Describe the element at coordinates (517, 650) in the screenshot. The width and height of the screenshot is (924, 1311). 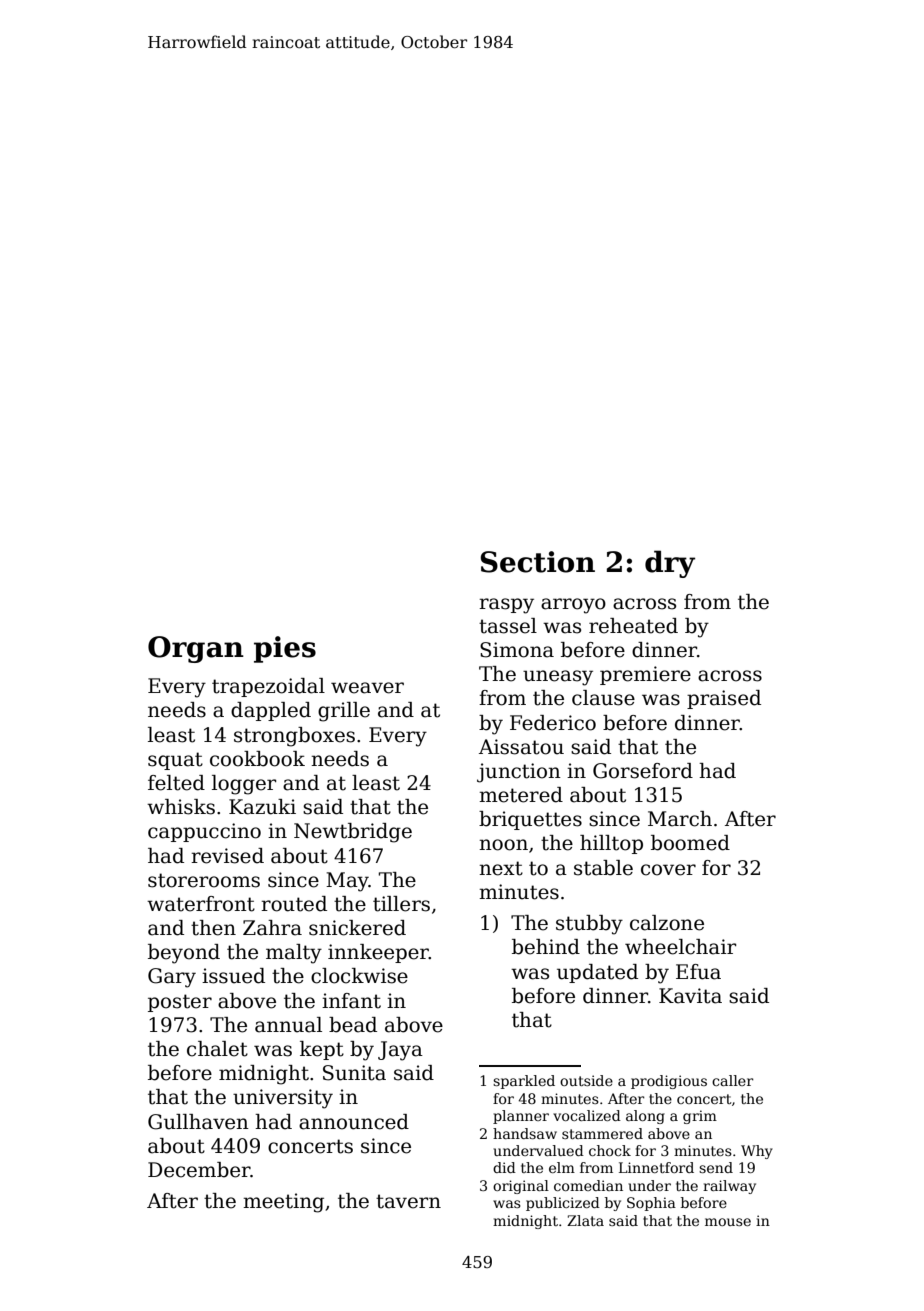
I see `Simona` at that location.
